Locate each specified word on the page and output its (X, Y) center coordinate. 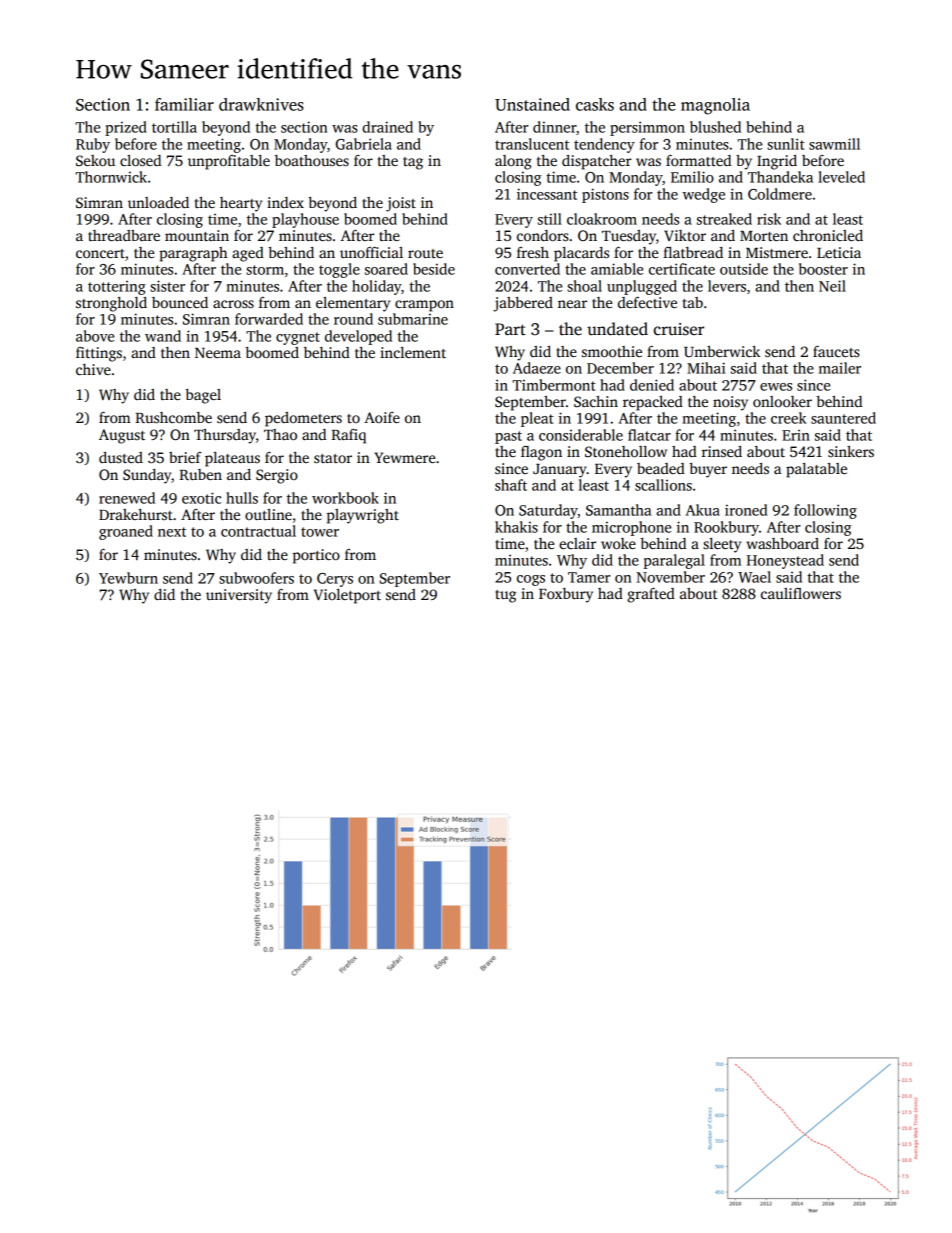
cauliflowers (801, 593)
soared (386, 269)
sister (167, 286)
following (825, 511)
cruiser (679, 329)
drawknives (261, 104)
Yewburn (128, 578)
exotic (201, 498)
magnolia (715, 106)
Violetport (347, 596)
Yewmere (404, 457)
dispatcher (597, 162)
